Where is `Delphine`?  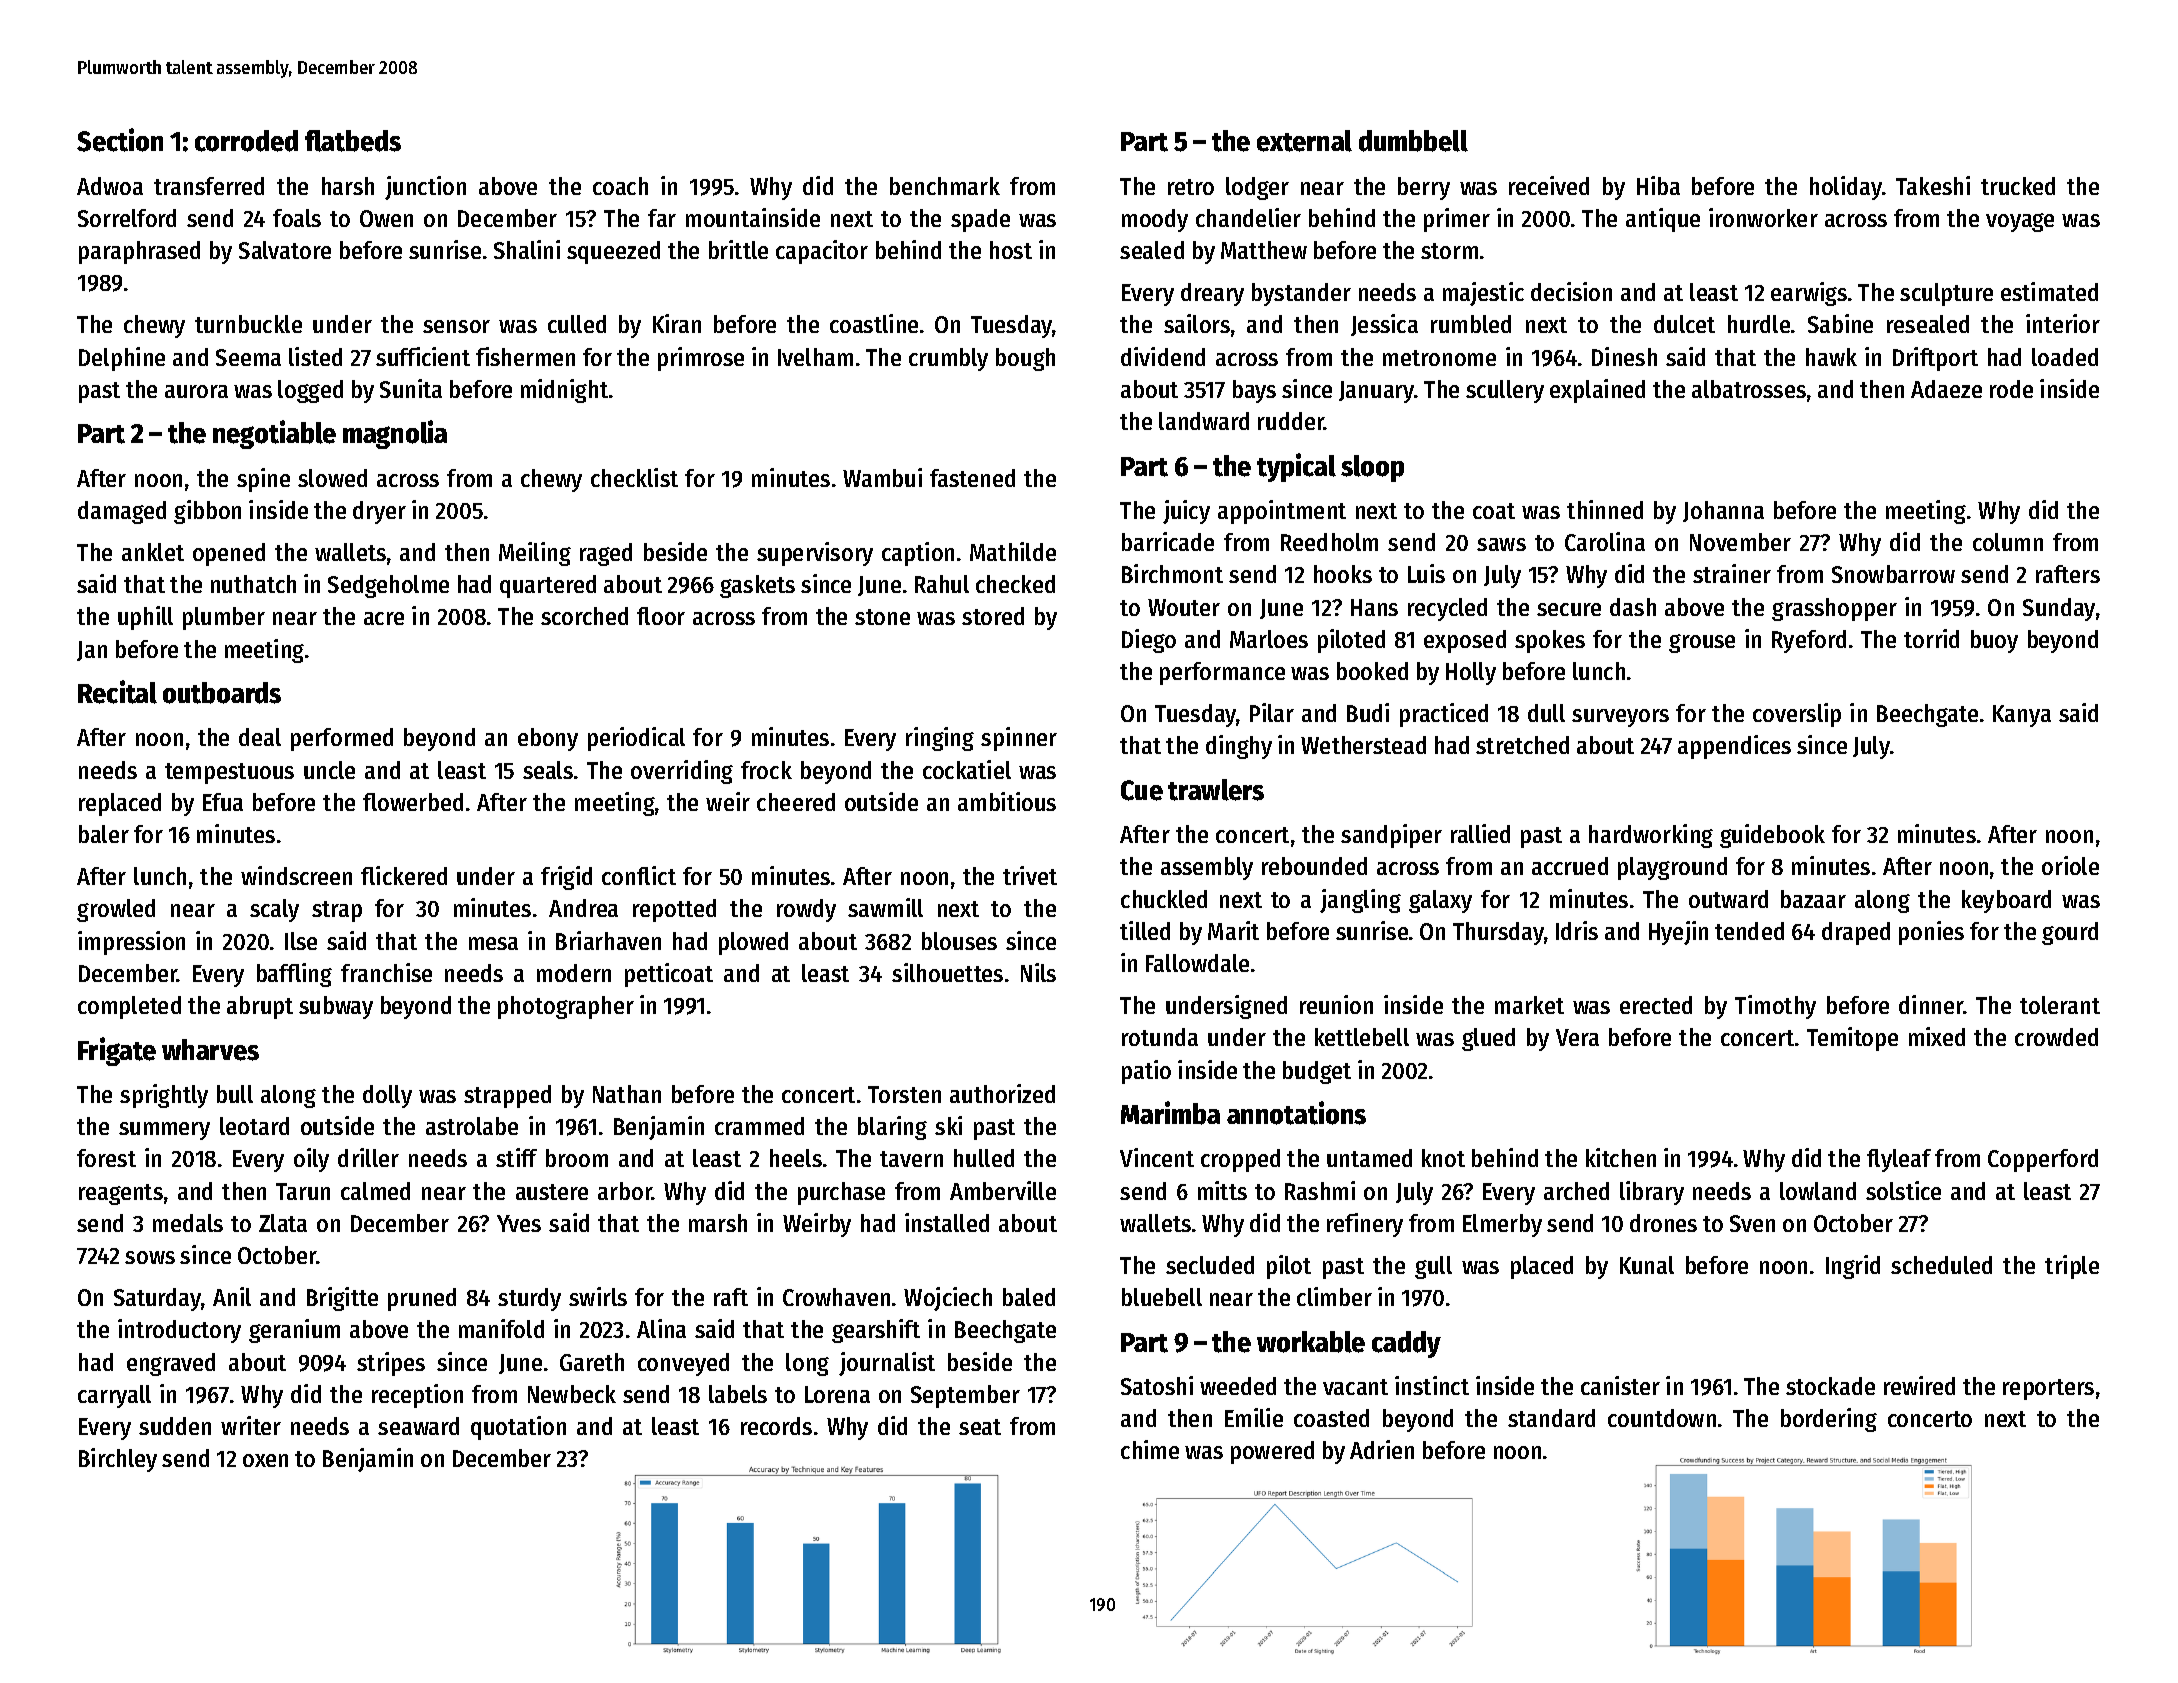 Delphine is located at coordinates (122, 359).
